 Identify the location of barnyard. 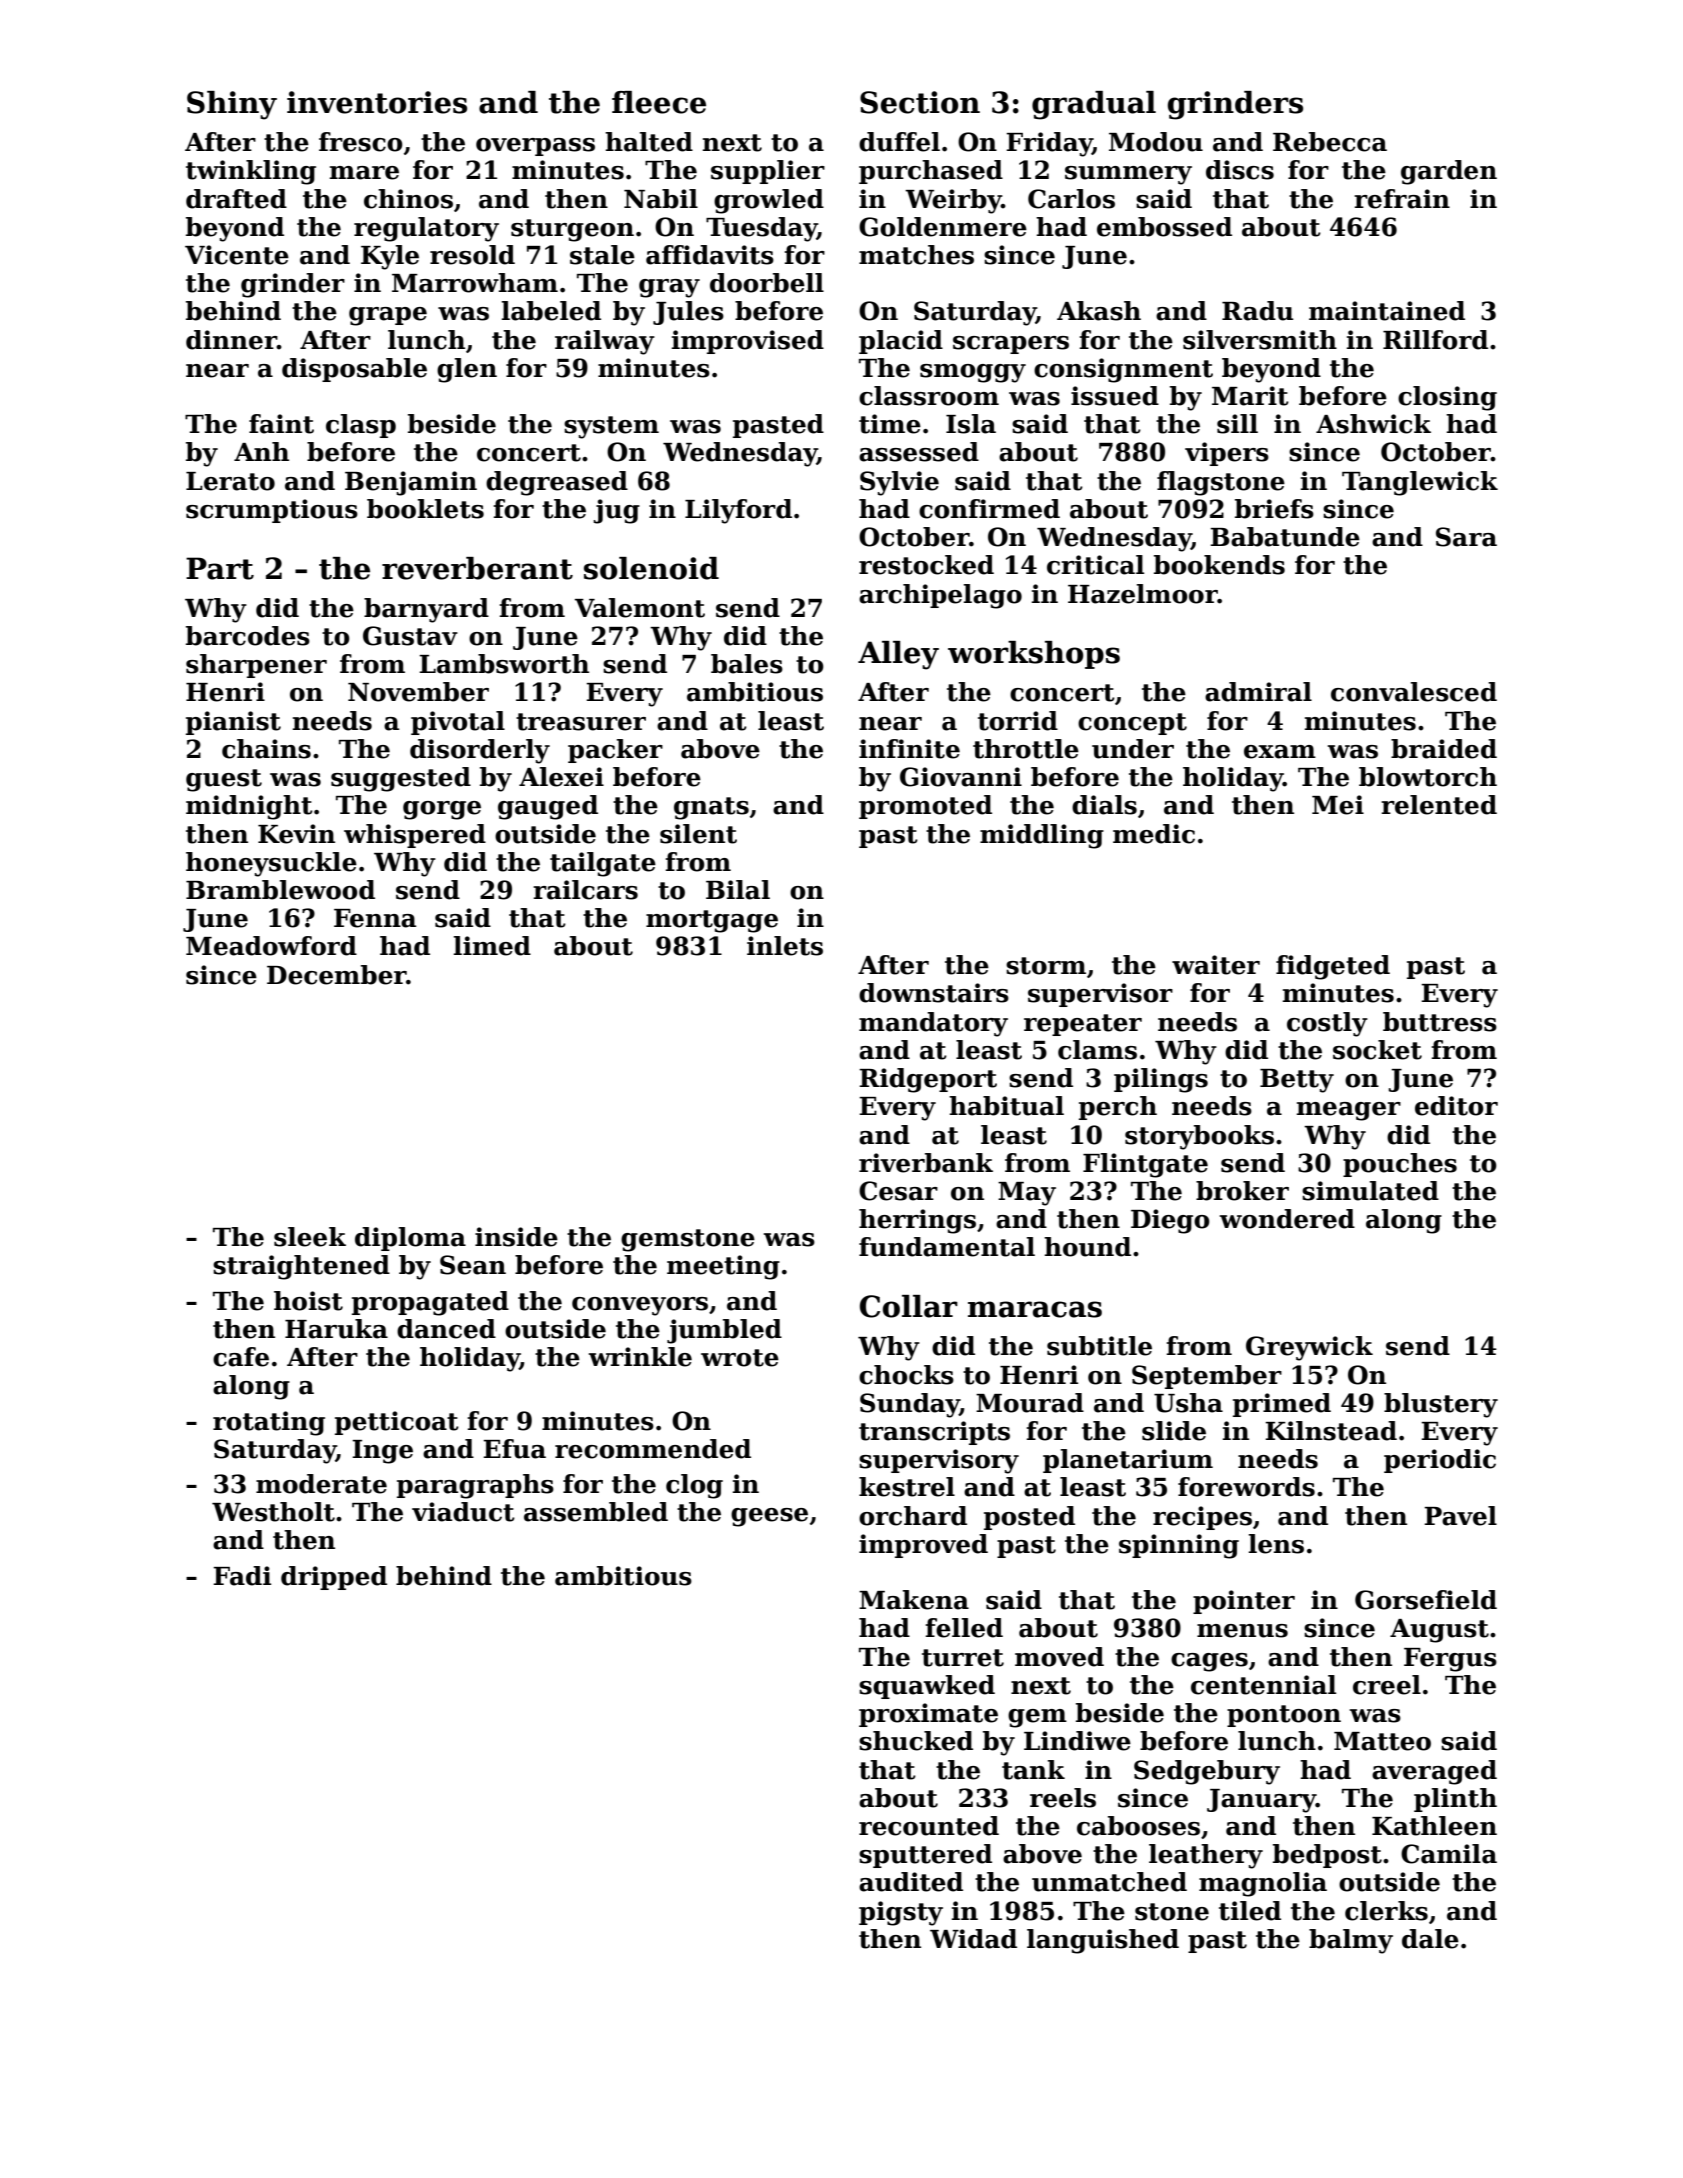
(426, 610).
